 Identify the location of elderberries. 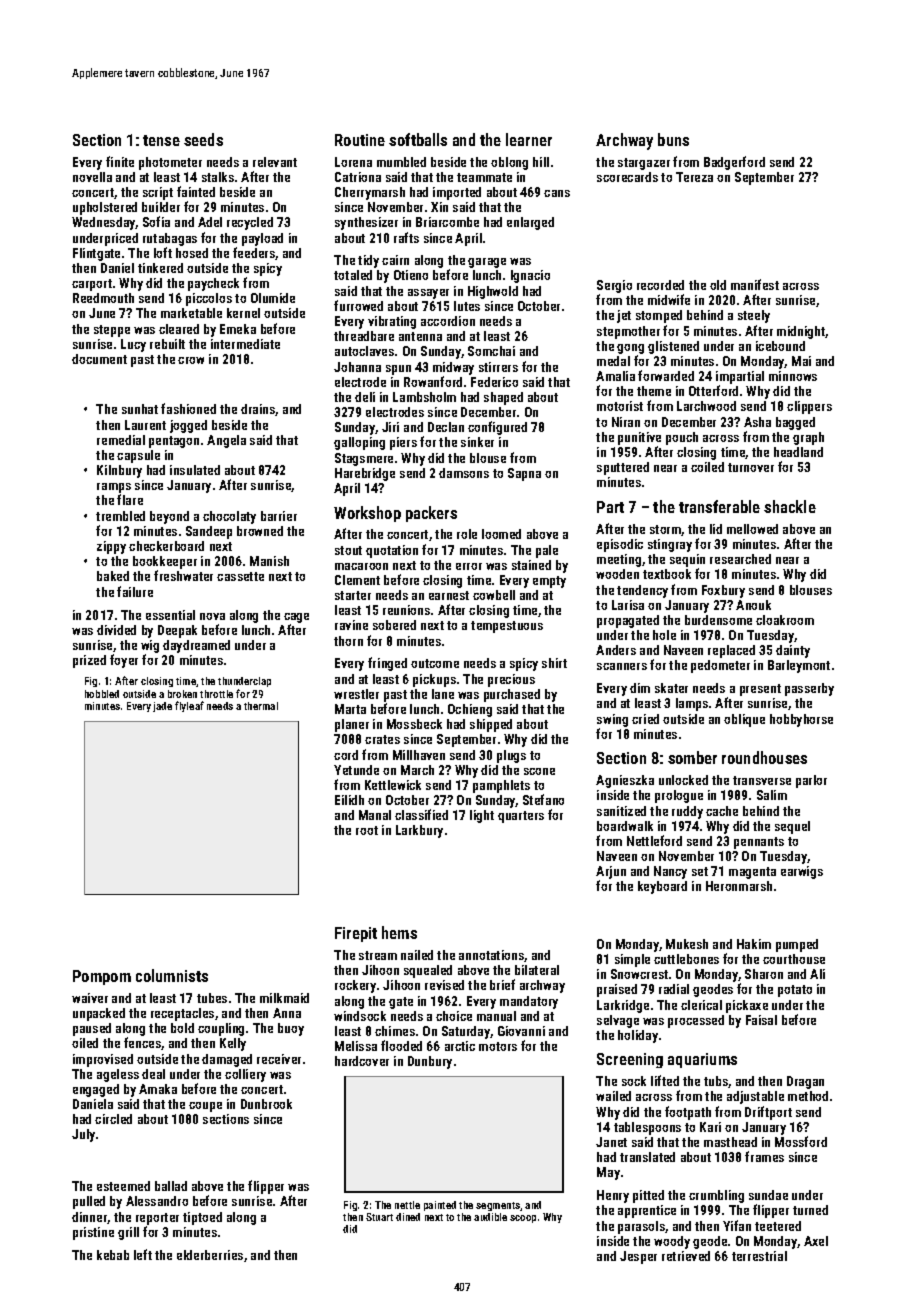
(210, 1255).
